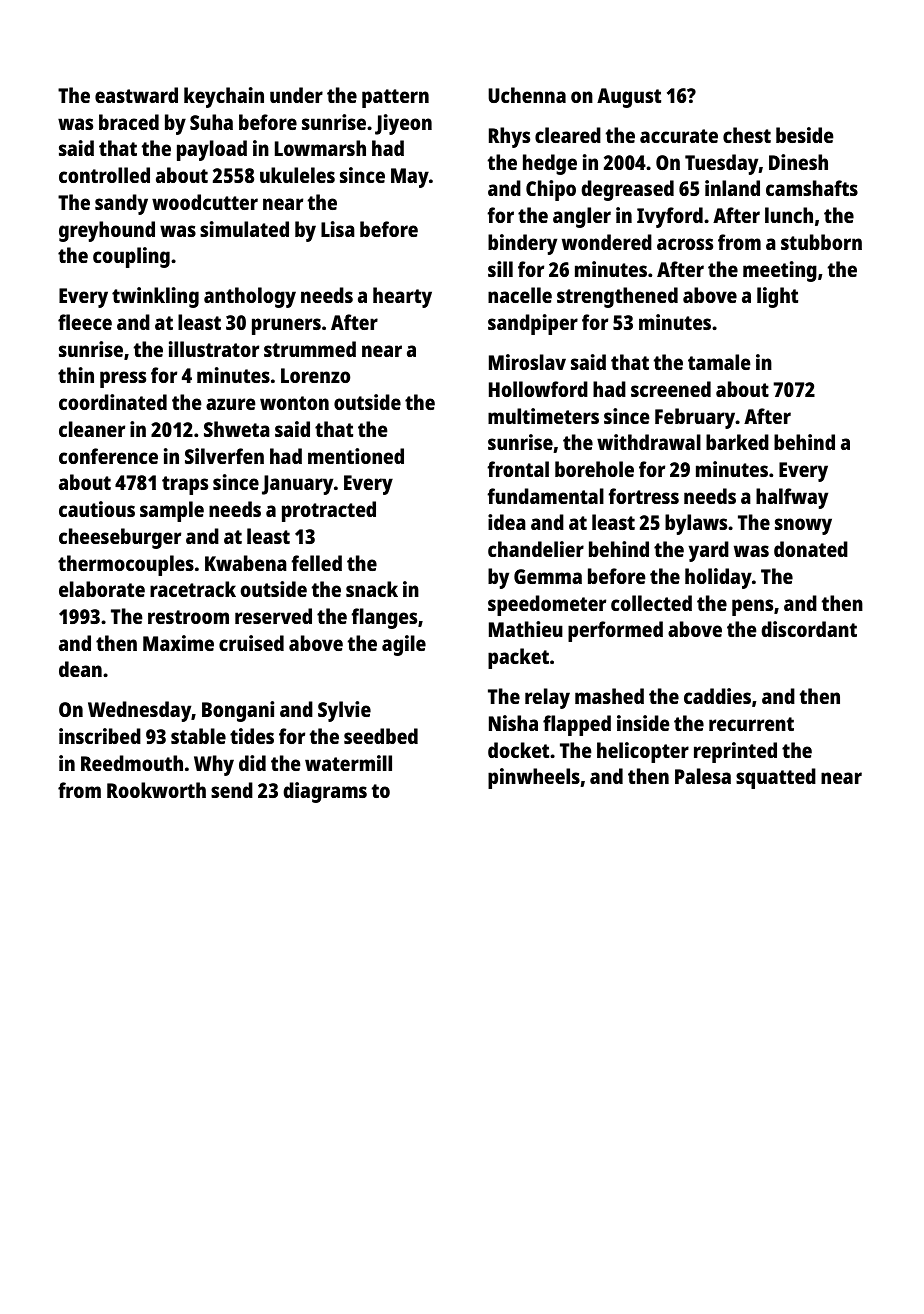 The image size is (924, 1314). What do you see at coordinates (543, 416) in the screenshot?
I see `multimeters` at bounding box center [543, 416].
